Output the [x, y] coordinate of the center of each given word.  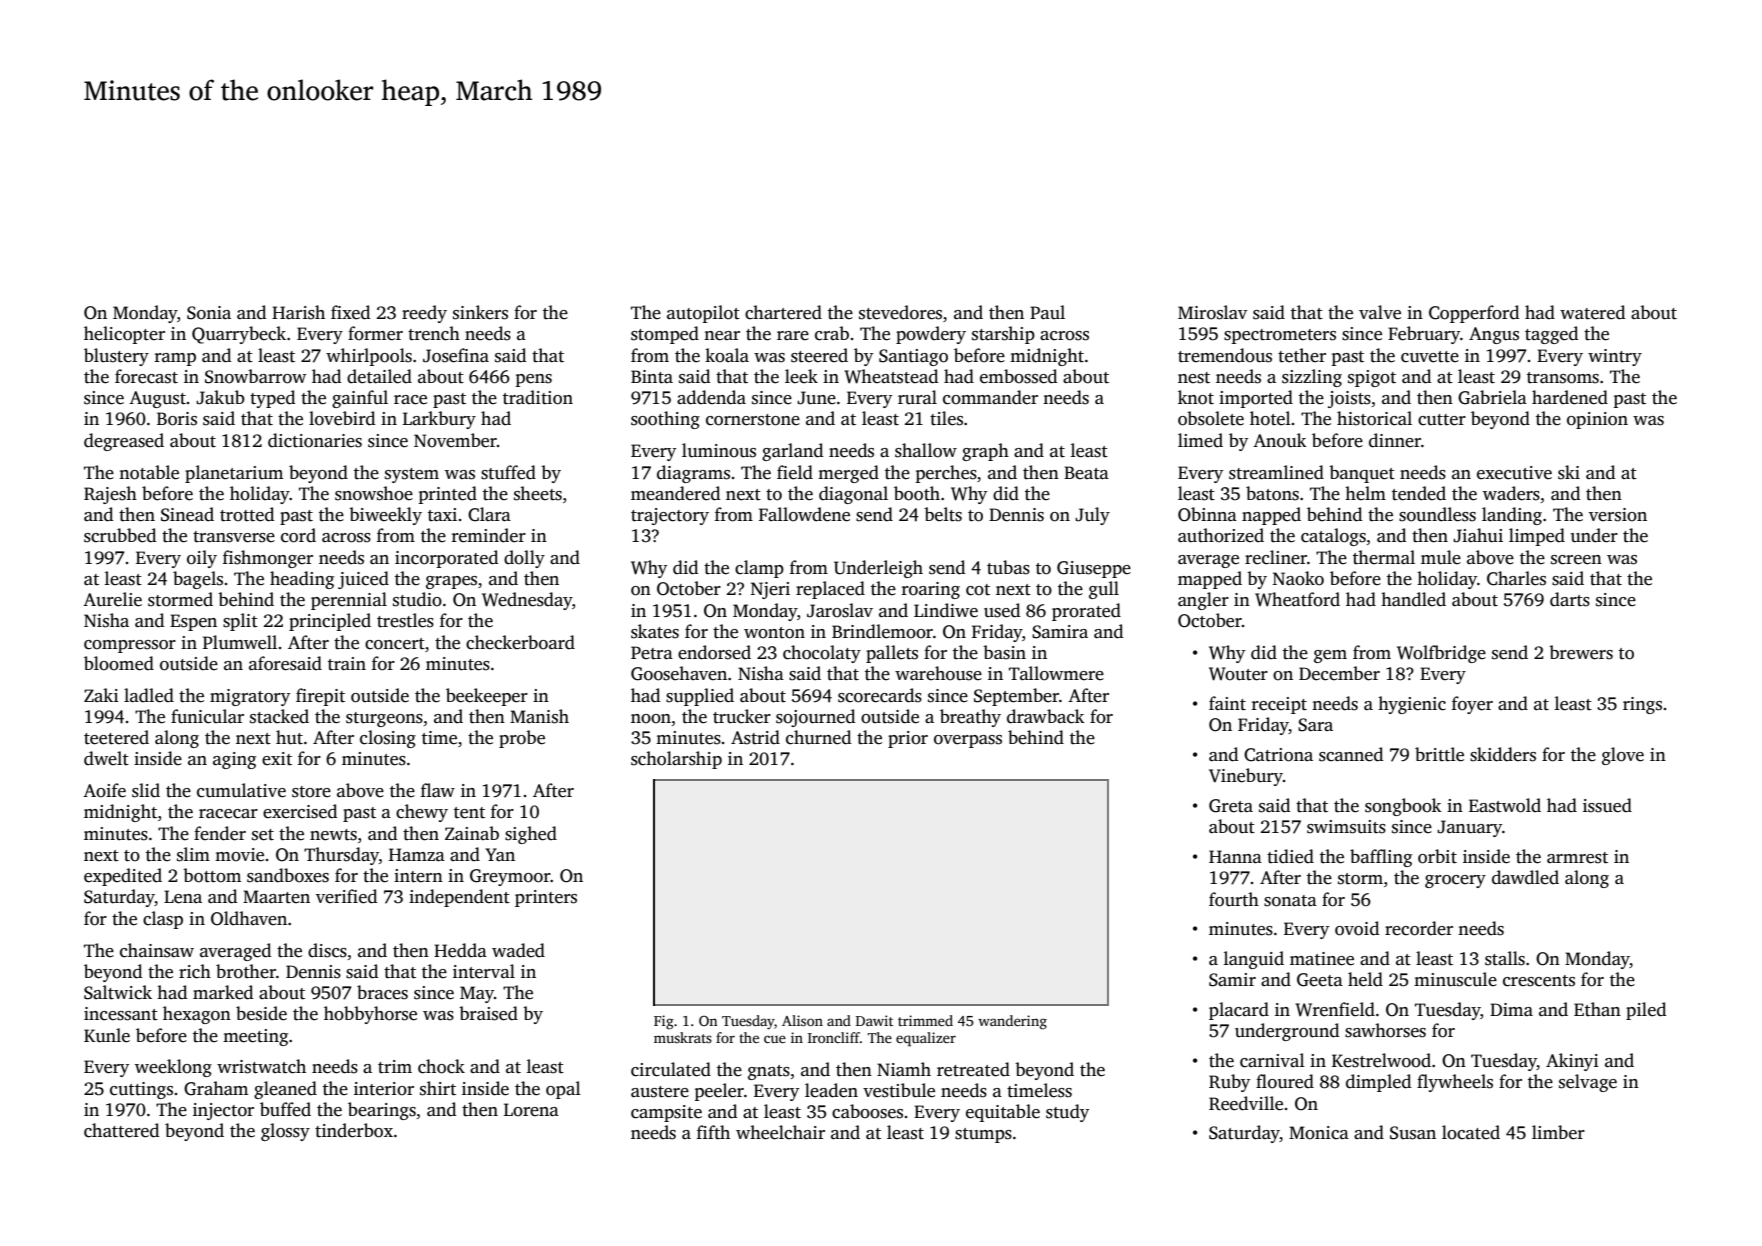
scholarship [676, 760]
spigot [1372, 378]
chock [441, 1066]
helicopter [124, 335]
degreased [124, 442]
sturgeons [384, 719]
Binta [652, 377]
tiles [946, 418]
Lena [183, 897]
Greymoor [510, 877]
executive [1514, 473]
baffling [1381, 858]
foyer [1472, 705]
